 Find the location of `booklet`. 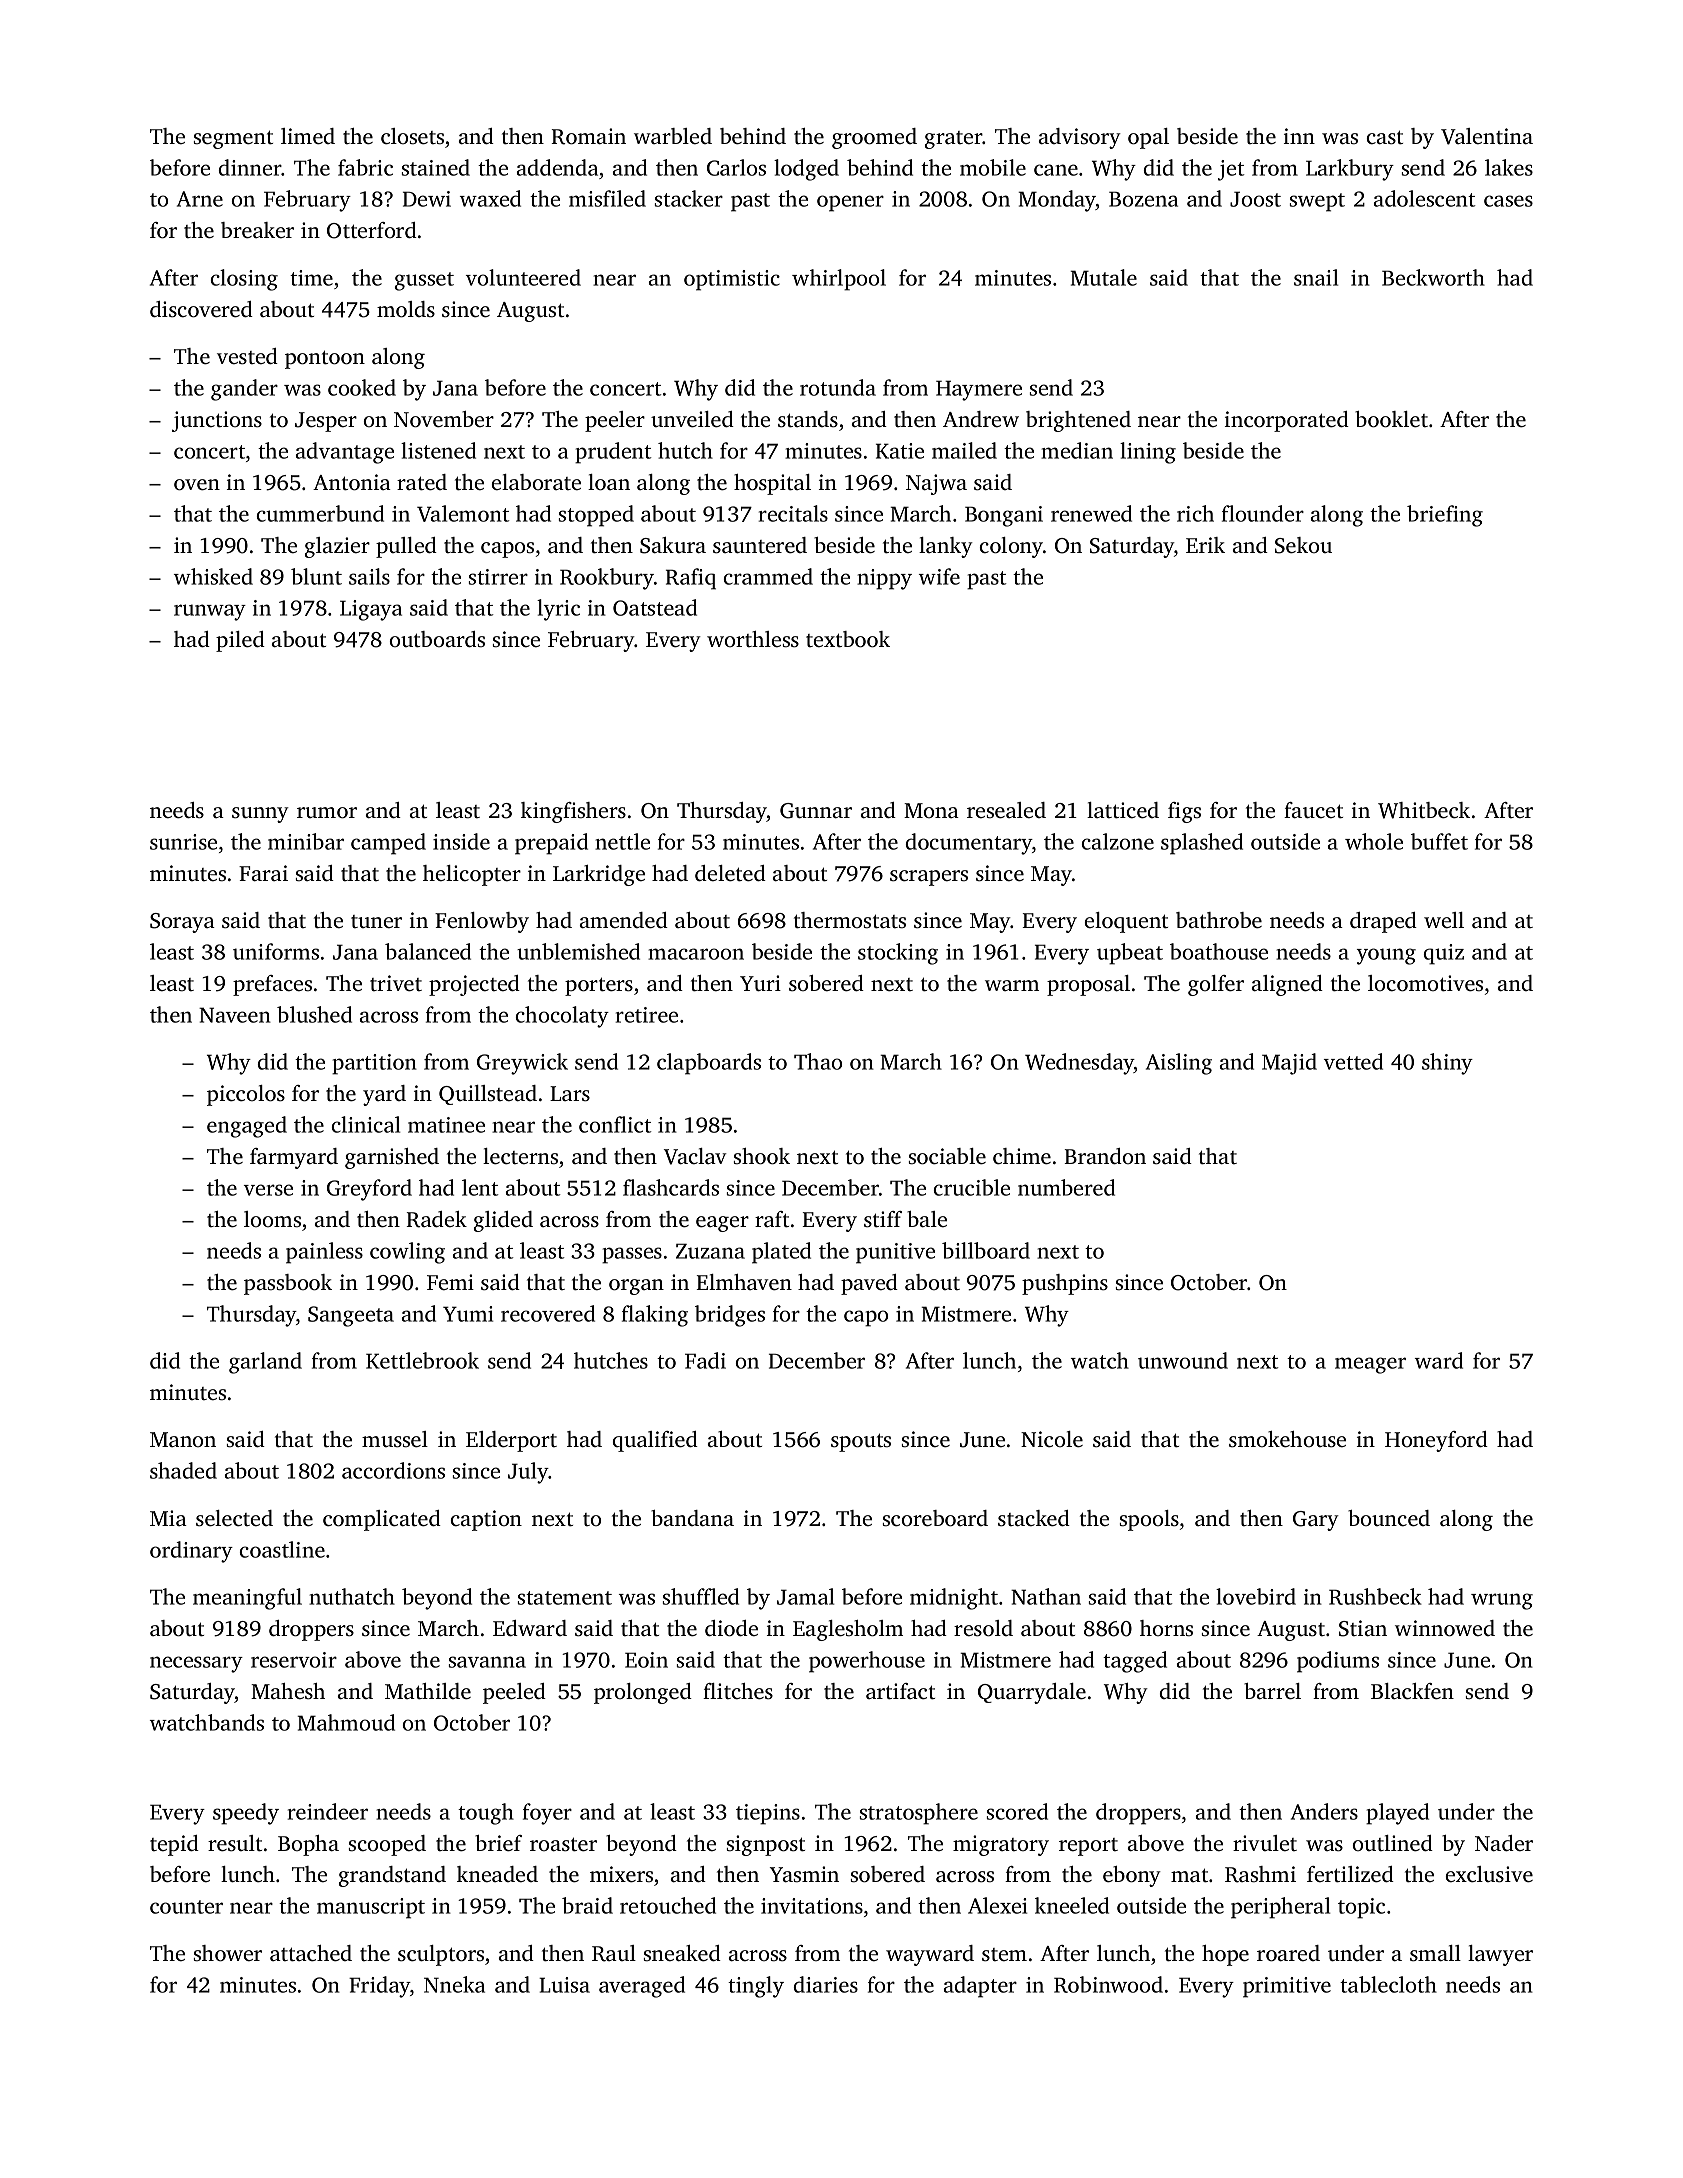

booklet is located at coordinates (1391, 419).
